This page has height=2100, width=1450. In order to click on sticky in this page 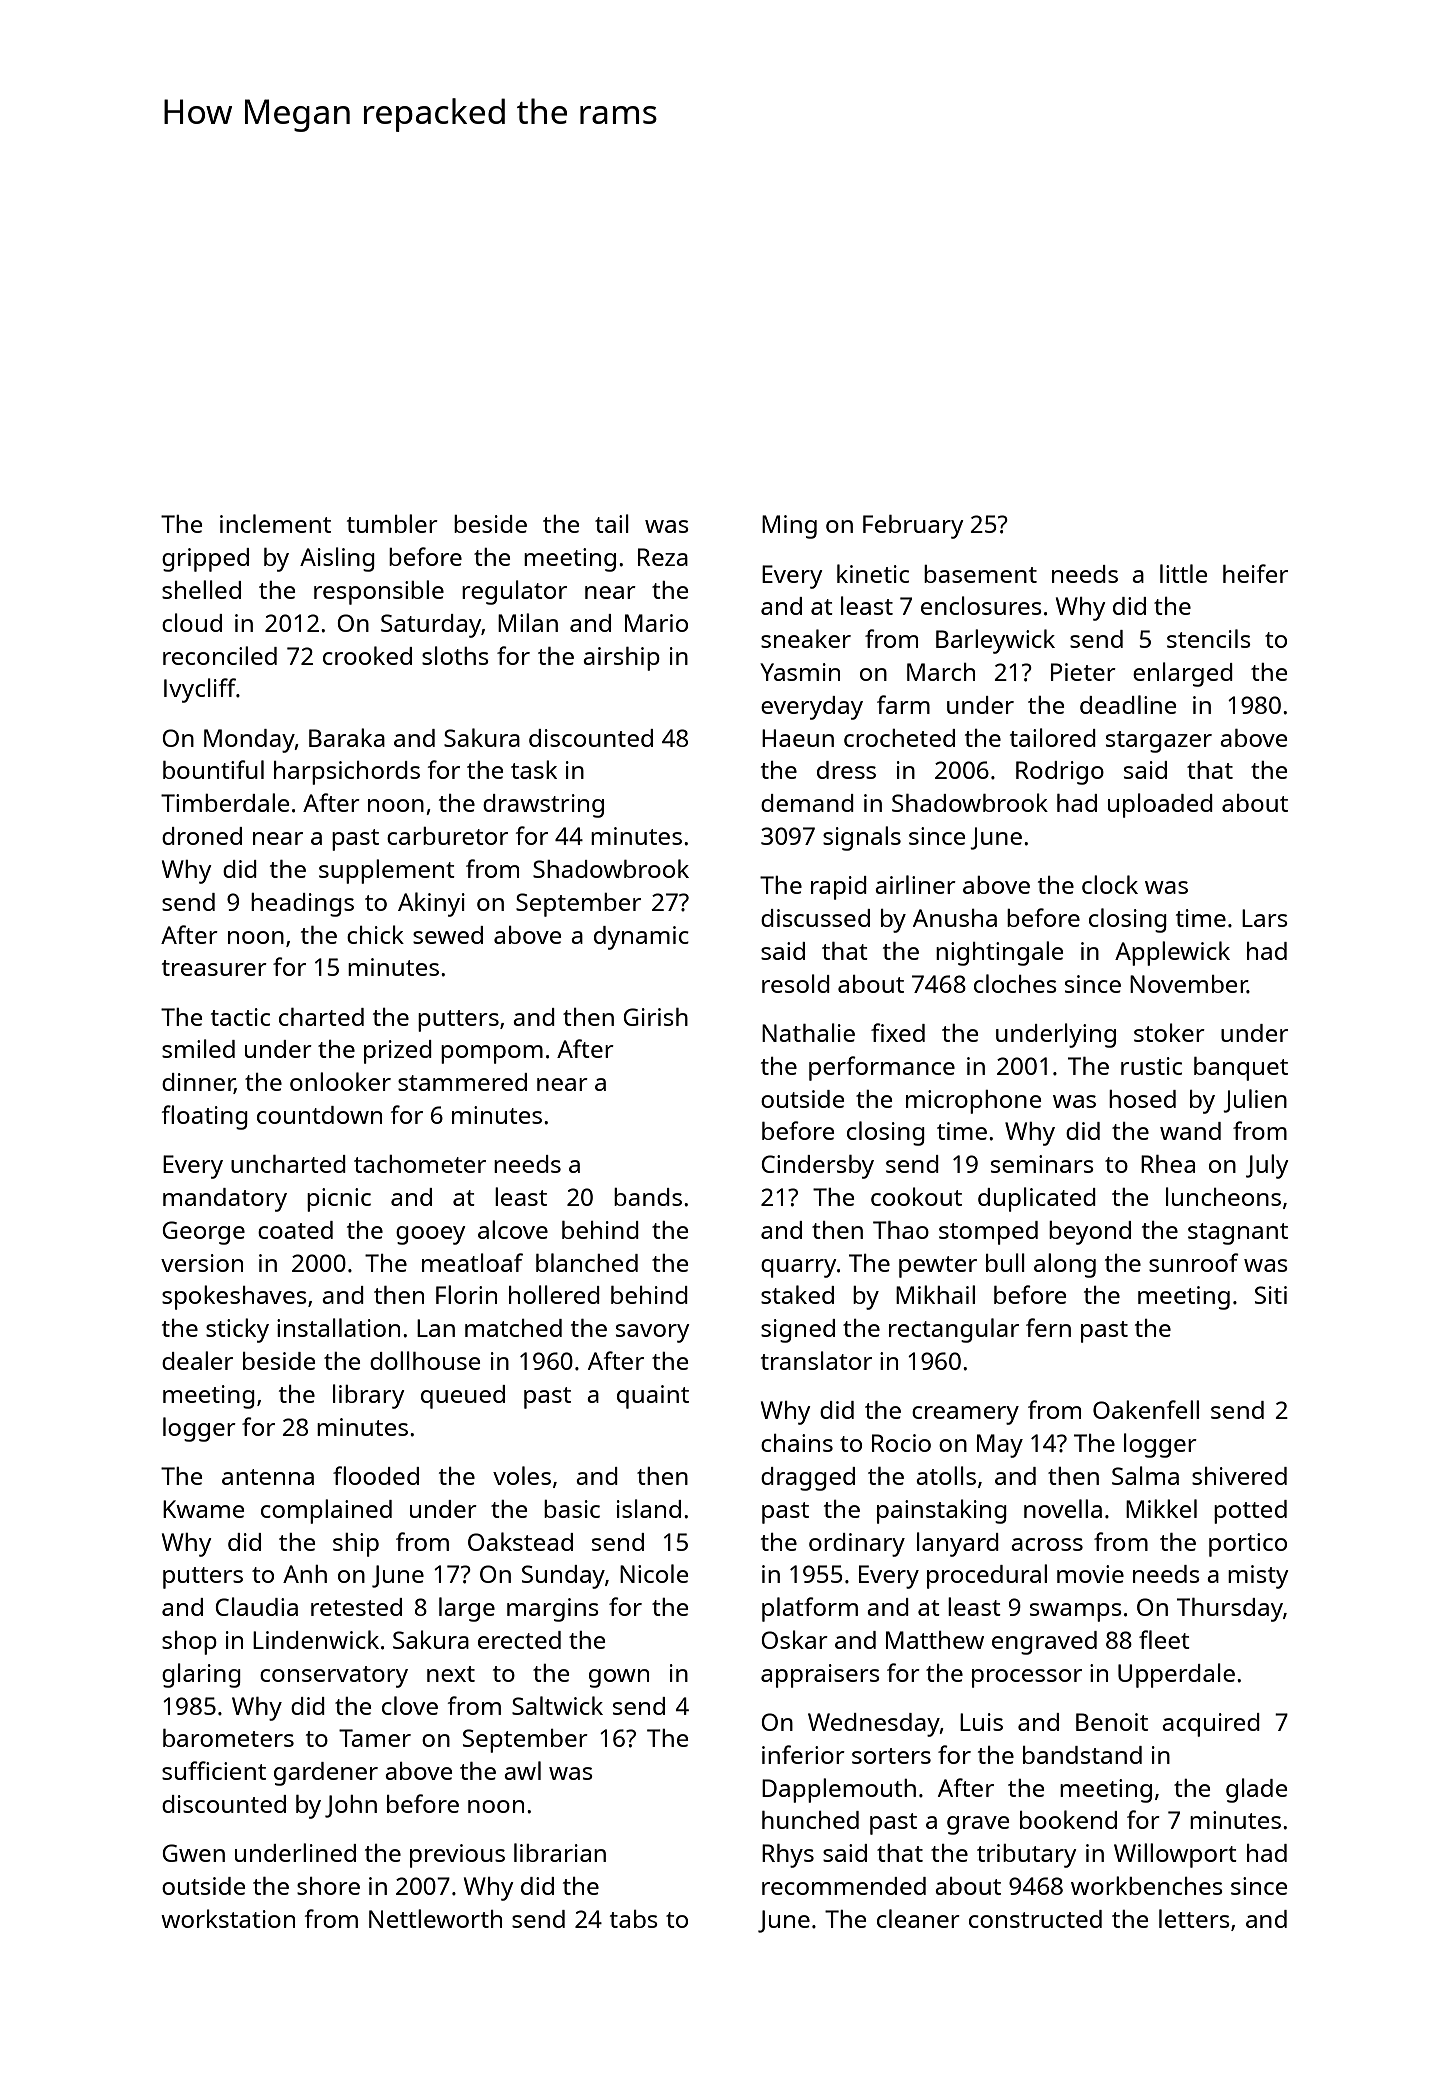, I will do `click(237, 1330)`.
